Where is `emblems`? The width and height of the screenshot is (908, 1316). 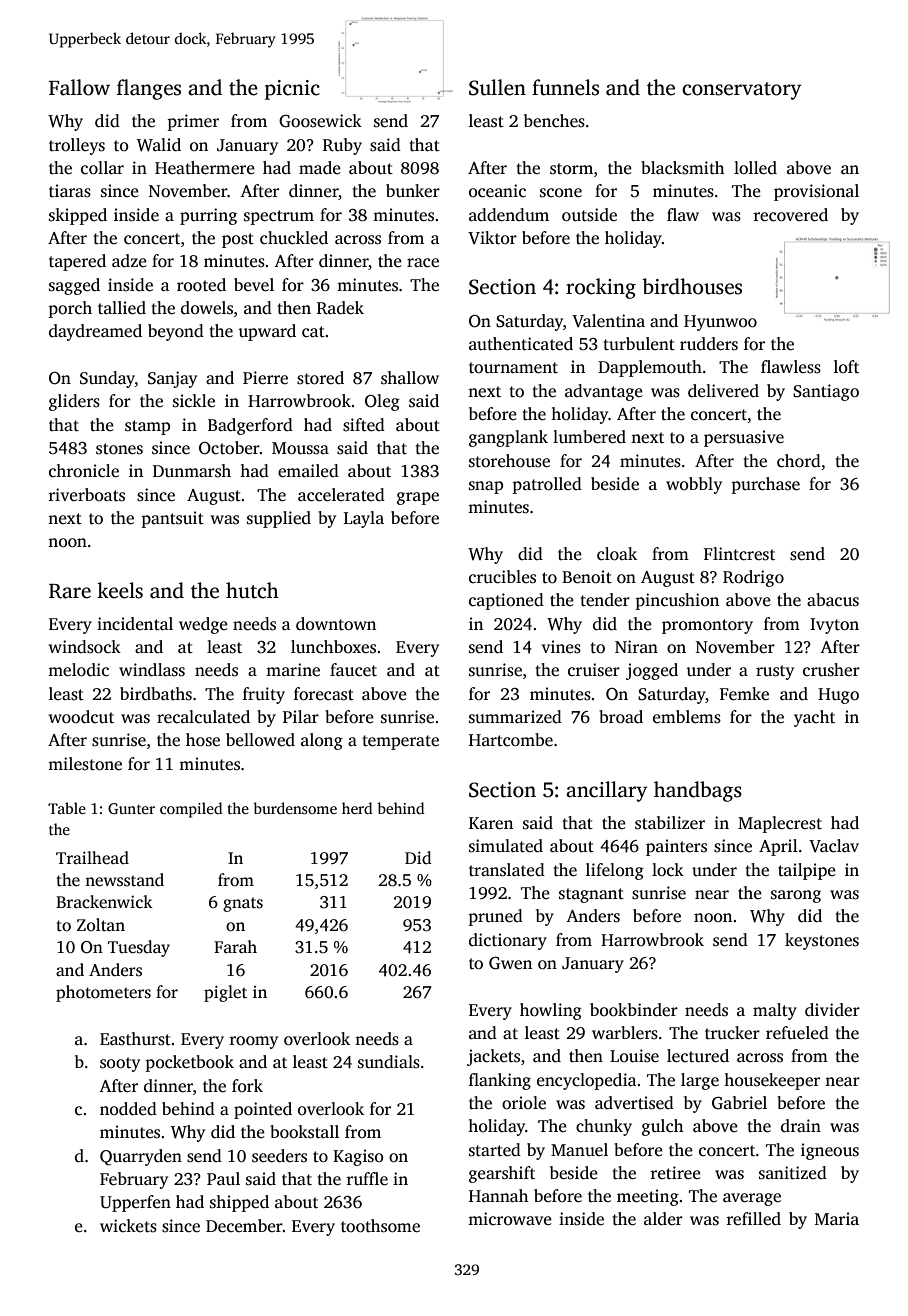
emblems is located at coordinates (687, 717).
